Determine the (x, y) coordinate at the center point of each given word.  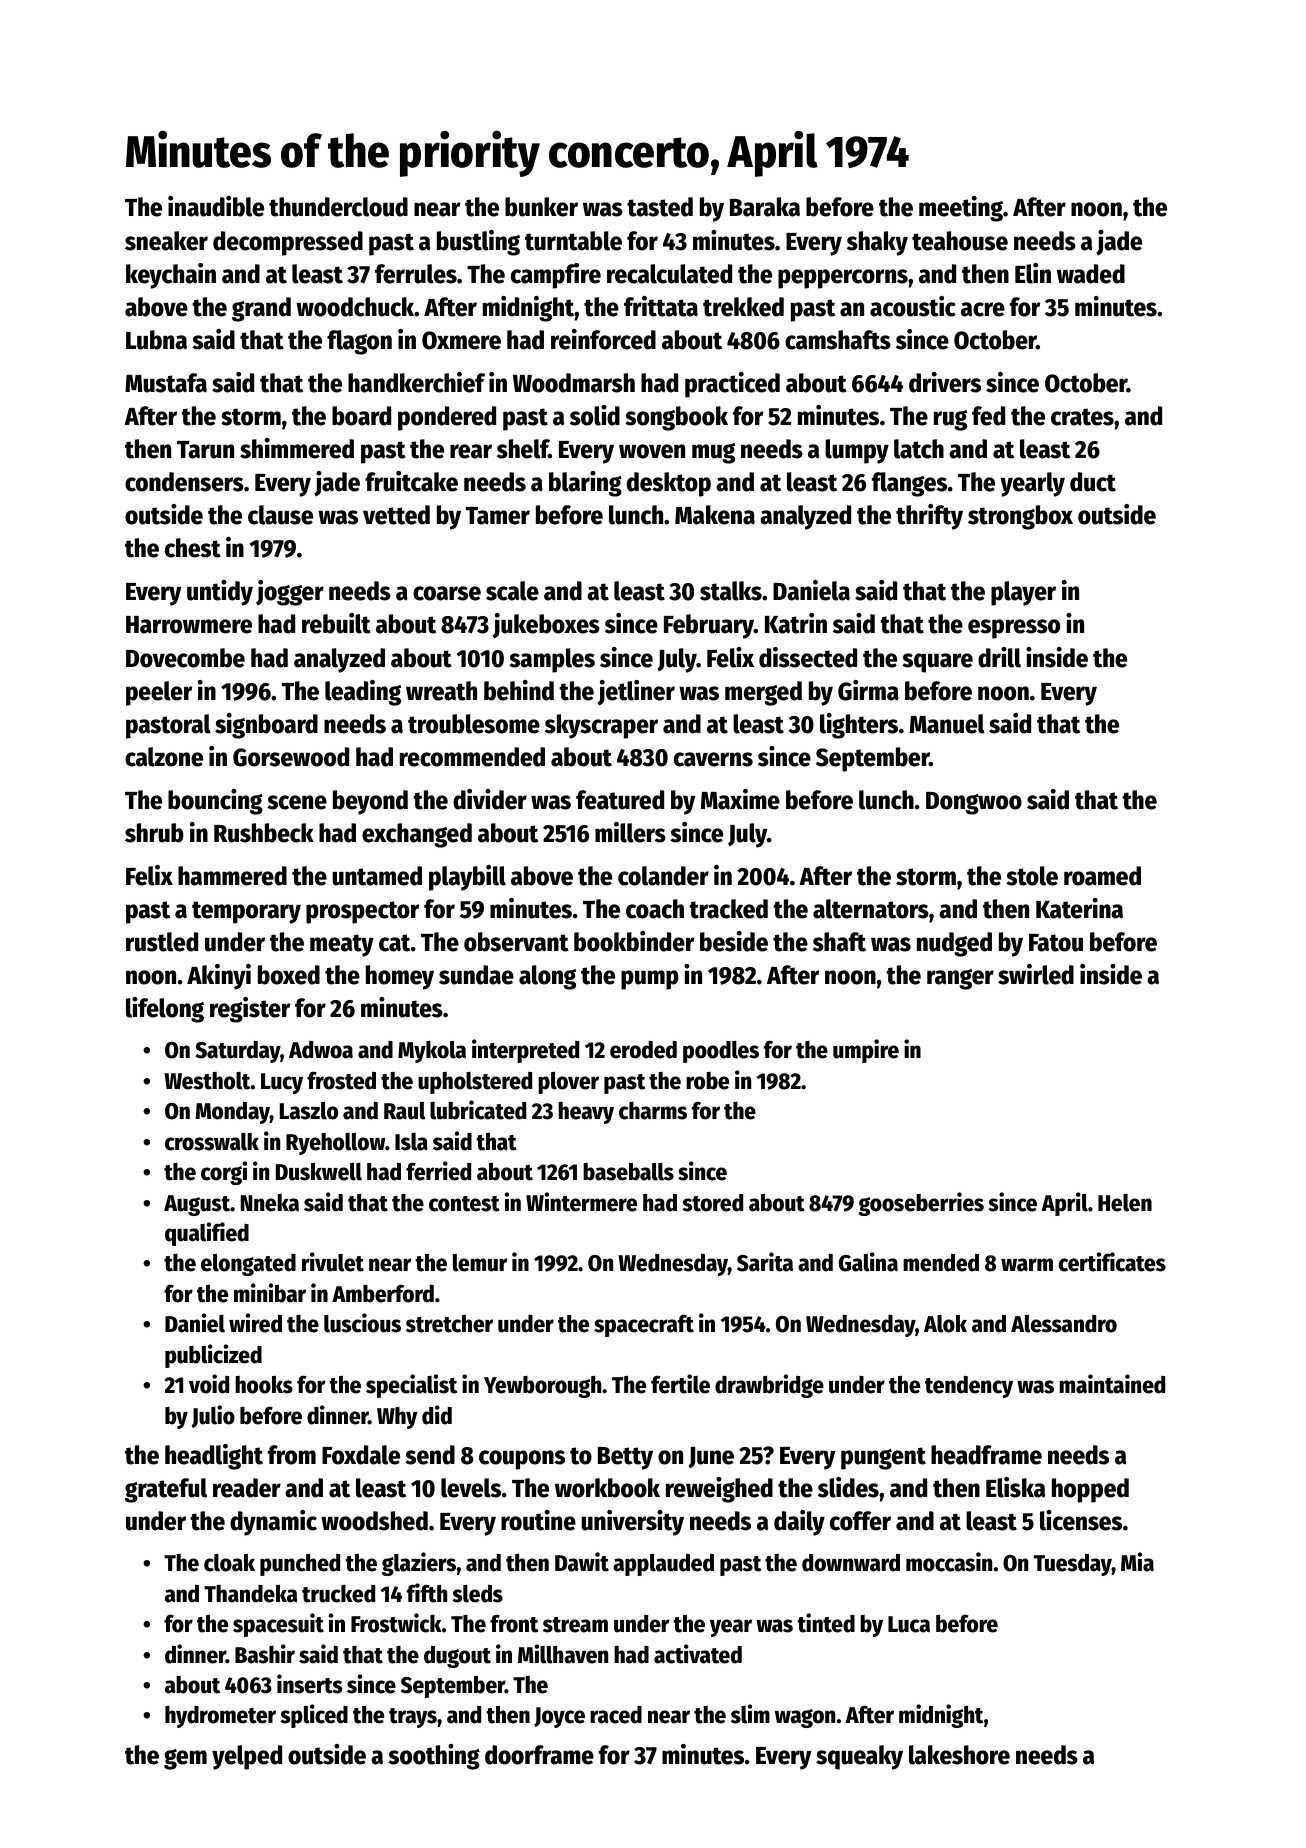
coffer (860, 1521)
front (514, 1623)
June (711, 1457)
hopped (1090, 1490)
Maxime (740, 799)
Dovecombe (185, 658)
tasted (660, 207)
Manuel (947, 724)
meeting (961, 209)
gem (185, 1759)
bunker (541, 207)
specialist (411, 1386)
